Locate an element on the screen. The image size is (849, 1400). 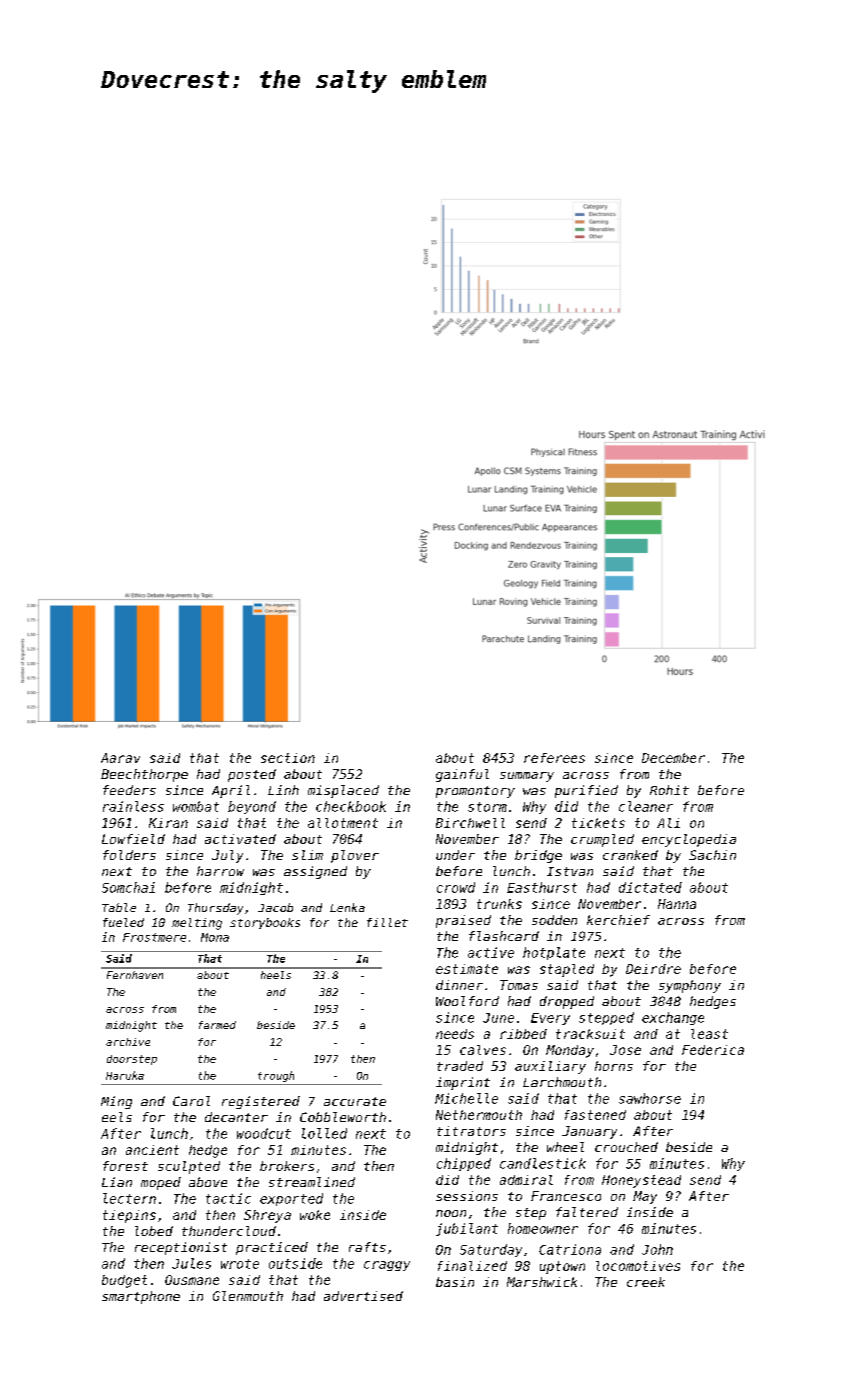
slim is located at coordinates (307, 855).
